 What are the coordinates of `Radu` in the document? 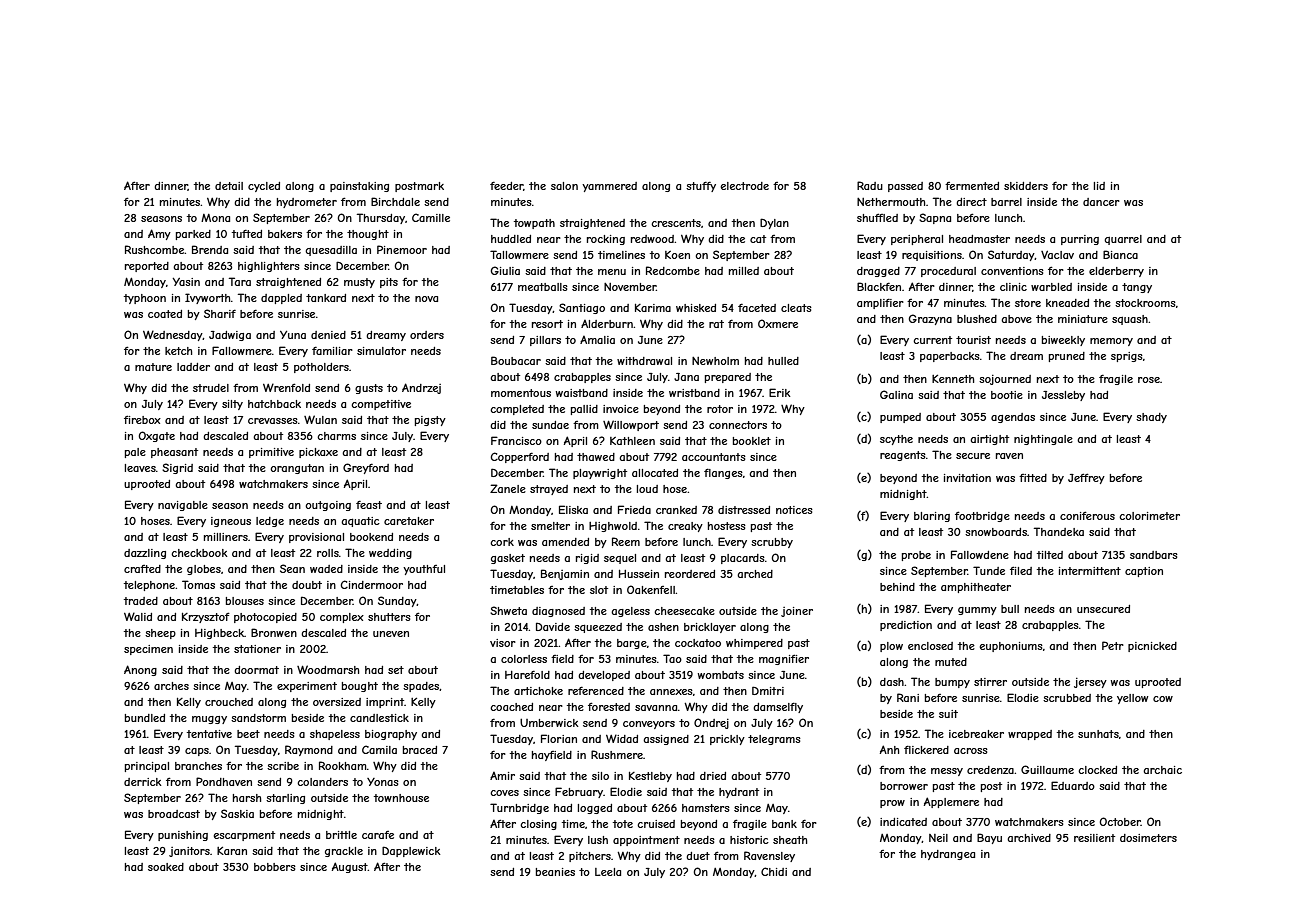 It's located at (870, 185).
